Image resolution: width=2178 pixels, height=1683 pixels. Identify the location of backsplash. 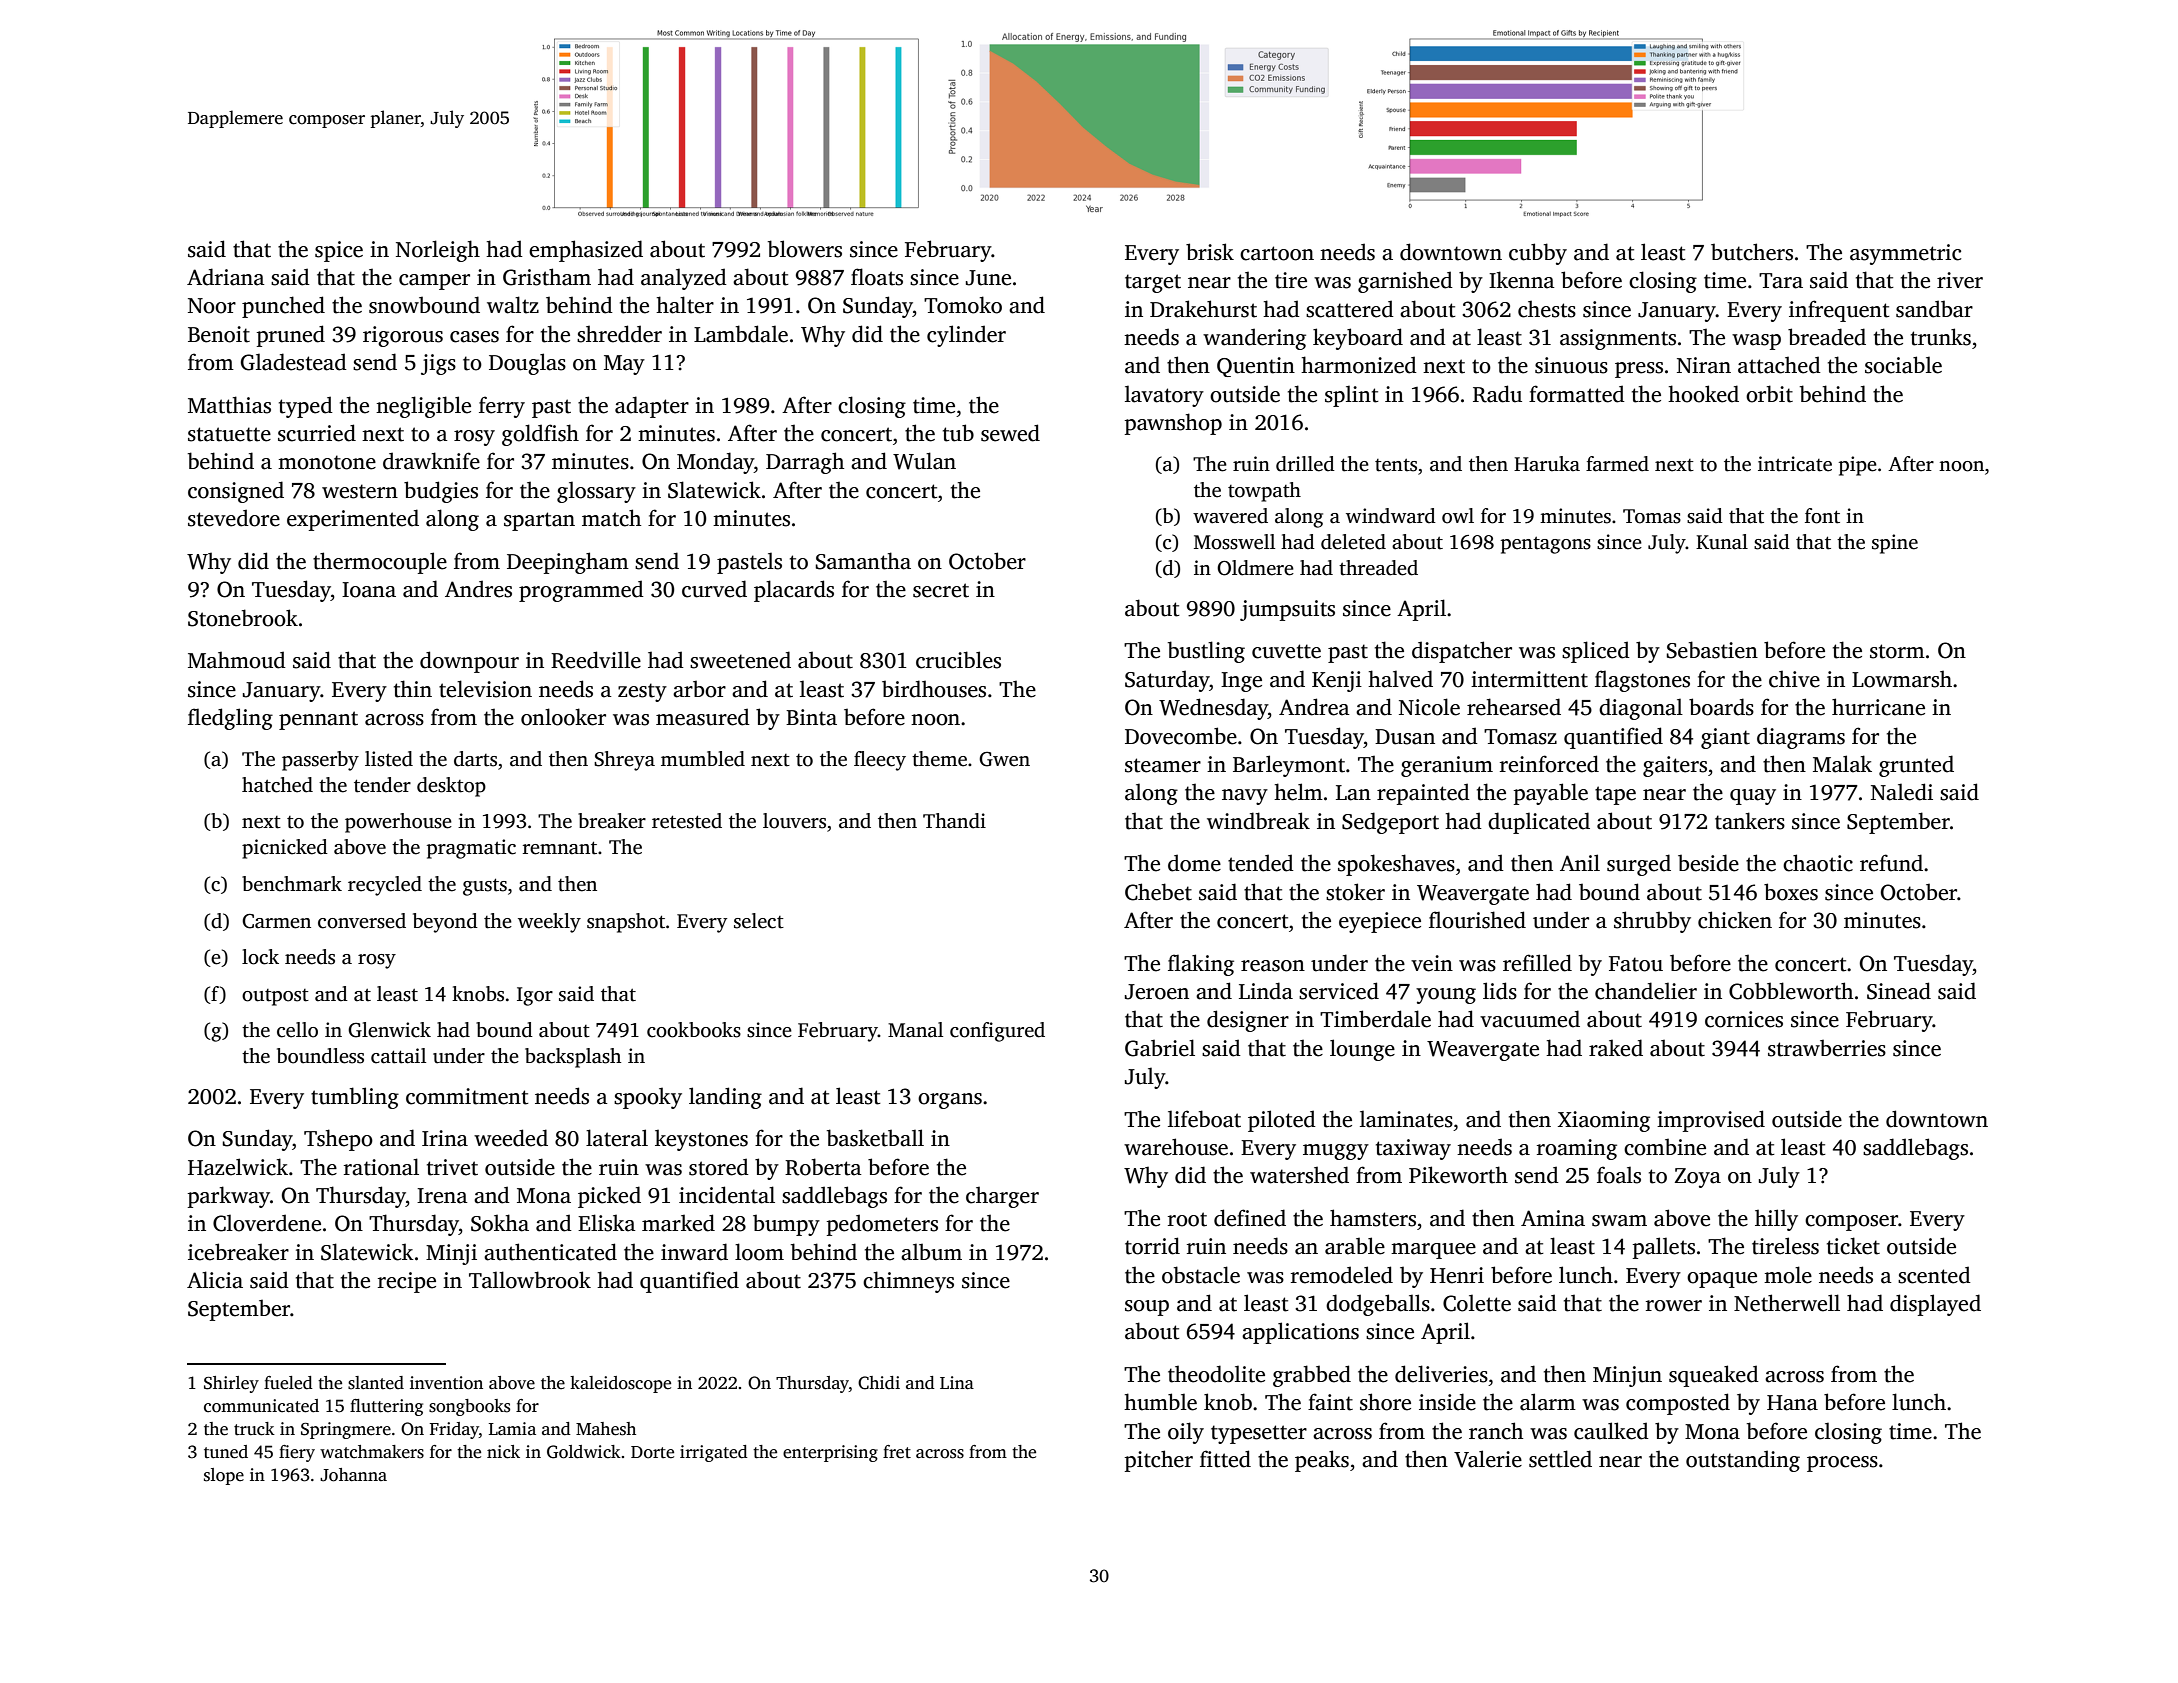
(573, 1058).
